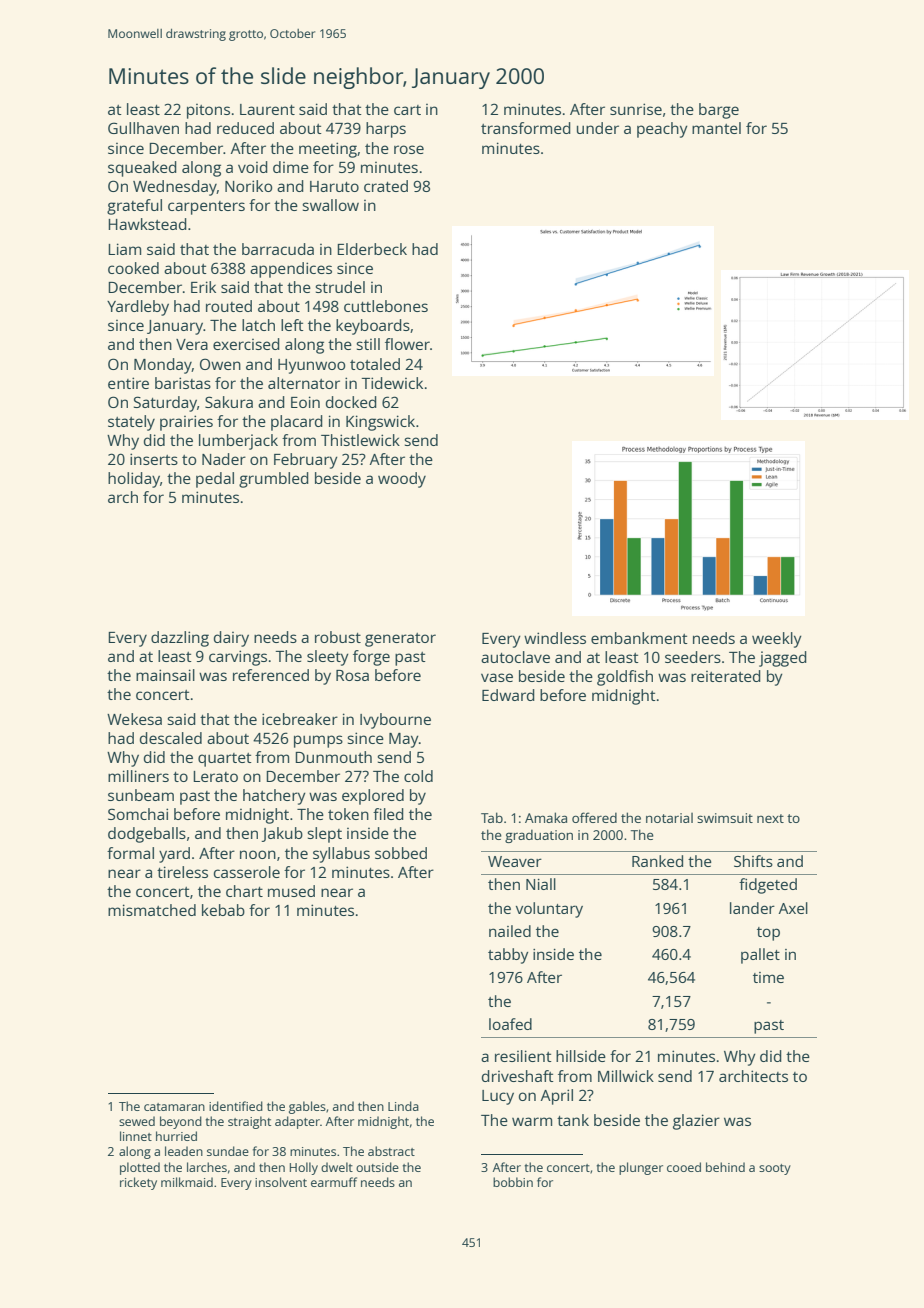 The height and width of the screenshot is (1308, 924). Describe the element at coordinates (641, 1168) in the screenshot. I see `plunger` at that location.
